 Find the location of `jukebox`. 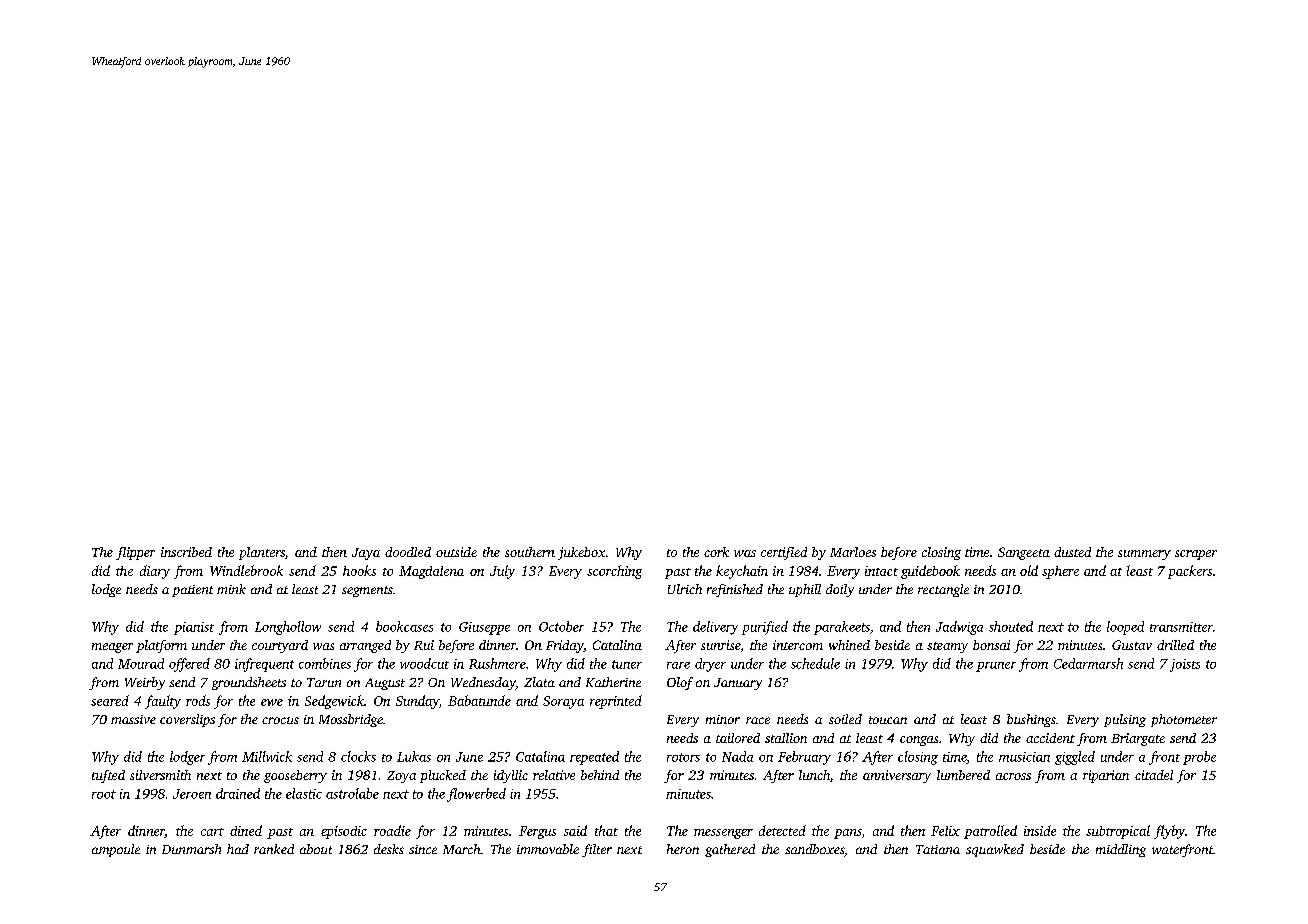

jukebox is located at coordinates (581, 553).
